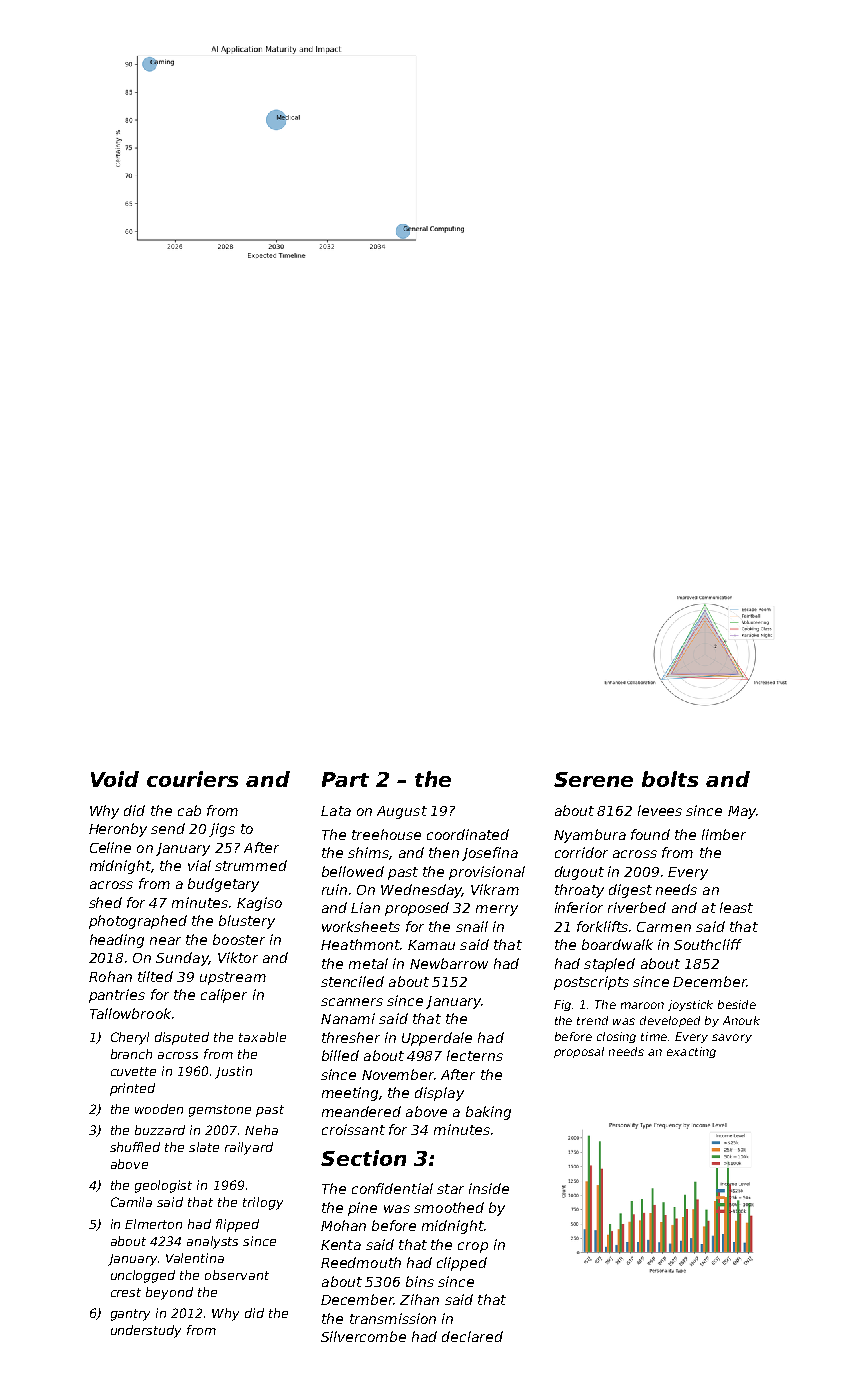  Describe the element at coordinates (724, 834) in the screenshot. I see `limber` at that location.
